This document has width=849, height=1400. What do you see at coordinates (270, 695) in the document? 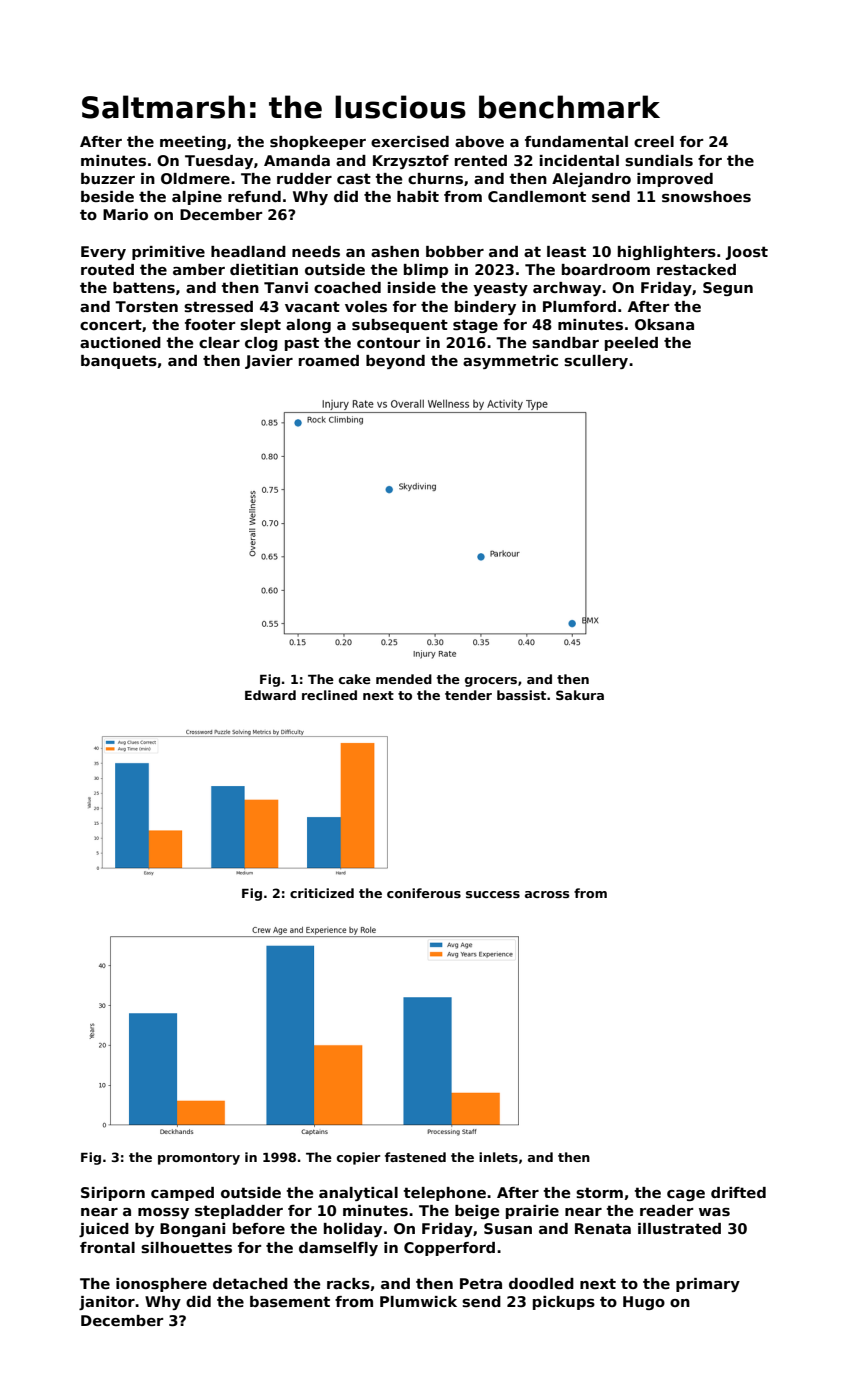
I see `Edward` at bounding box center [270, 695].
